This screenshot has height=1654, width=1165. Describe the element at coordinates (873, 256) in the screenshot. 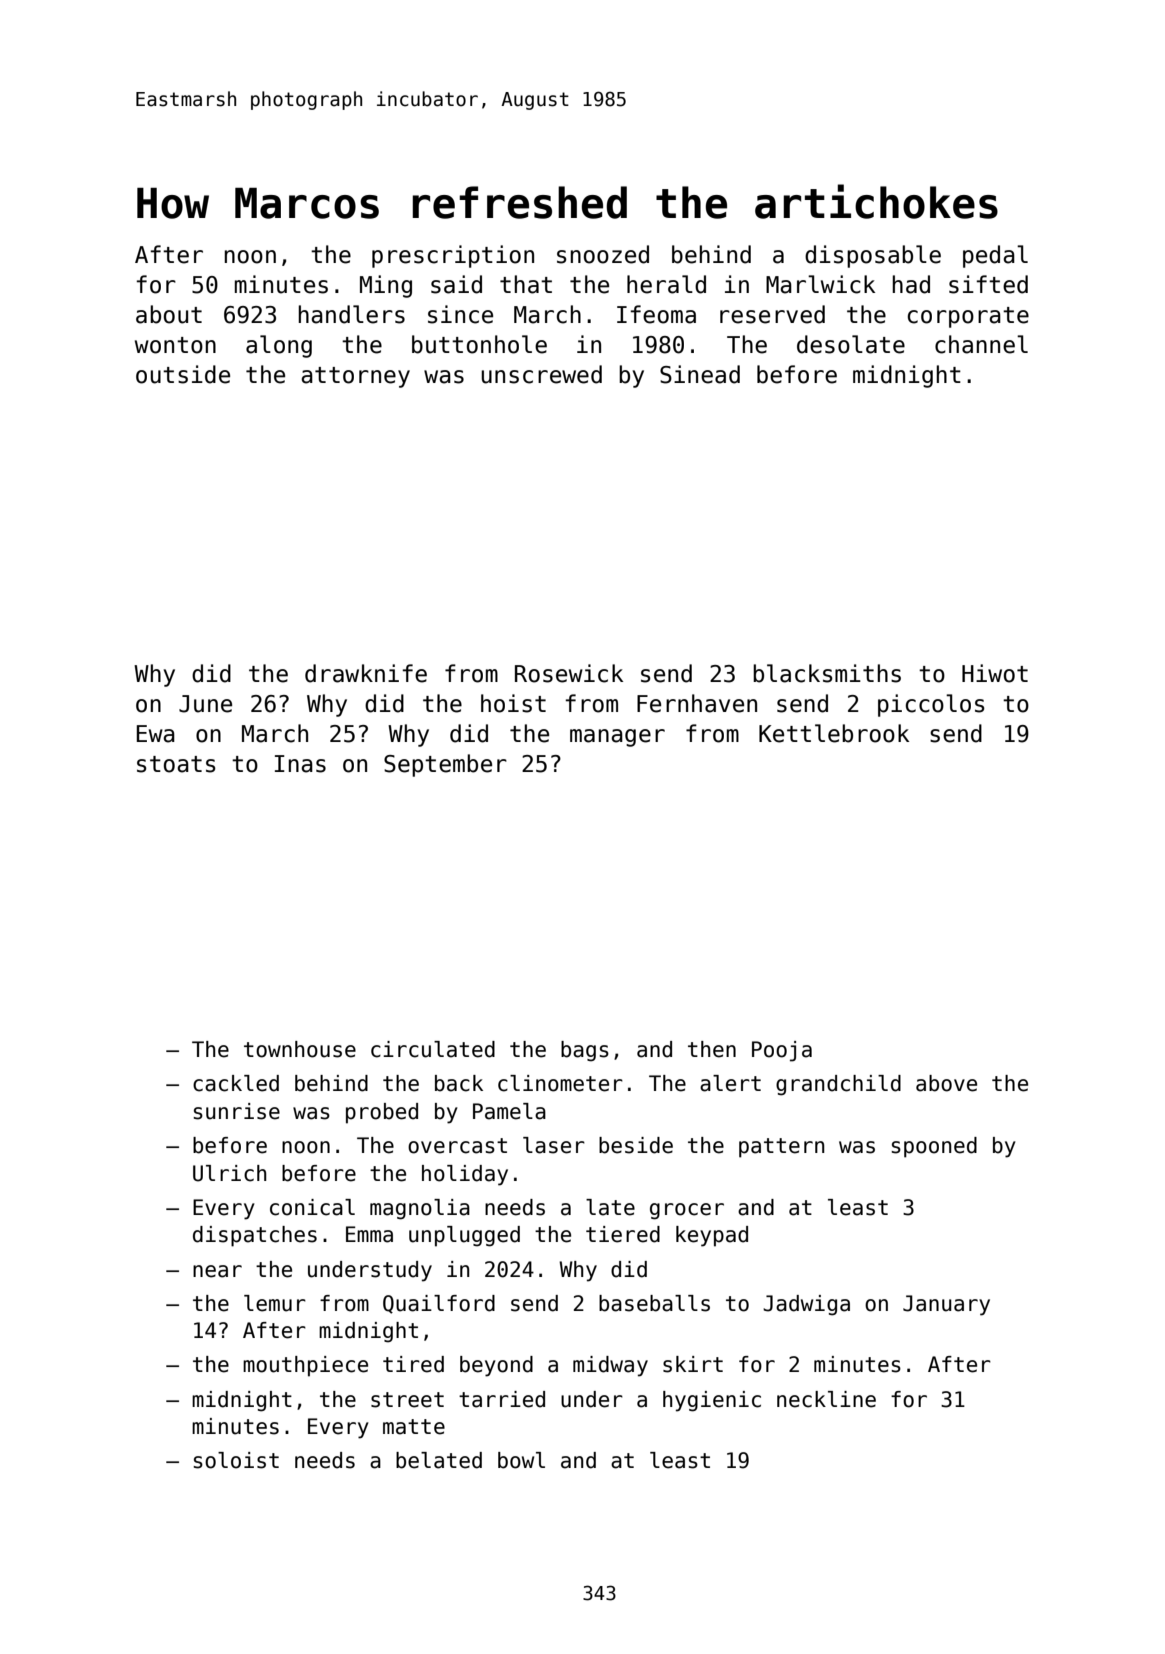

I see `disposable` at that location.
